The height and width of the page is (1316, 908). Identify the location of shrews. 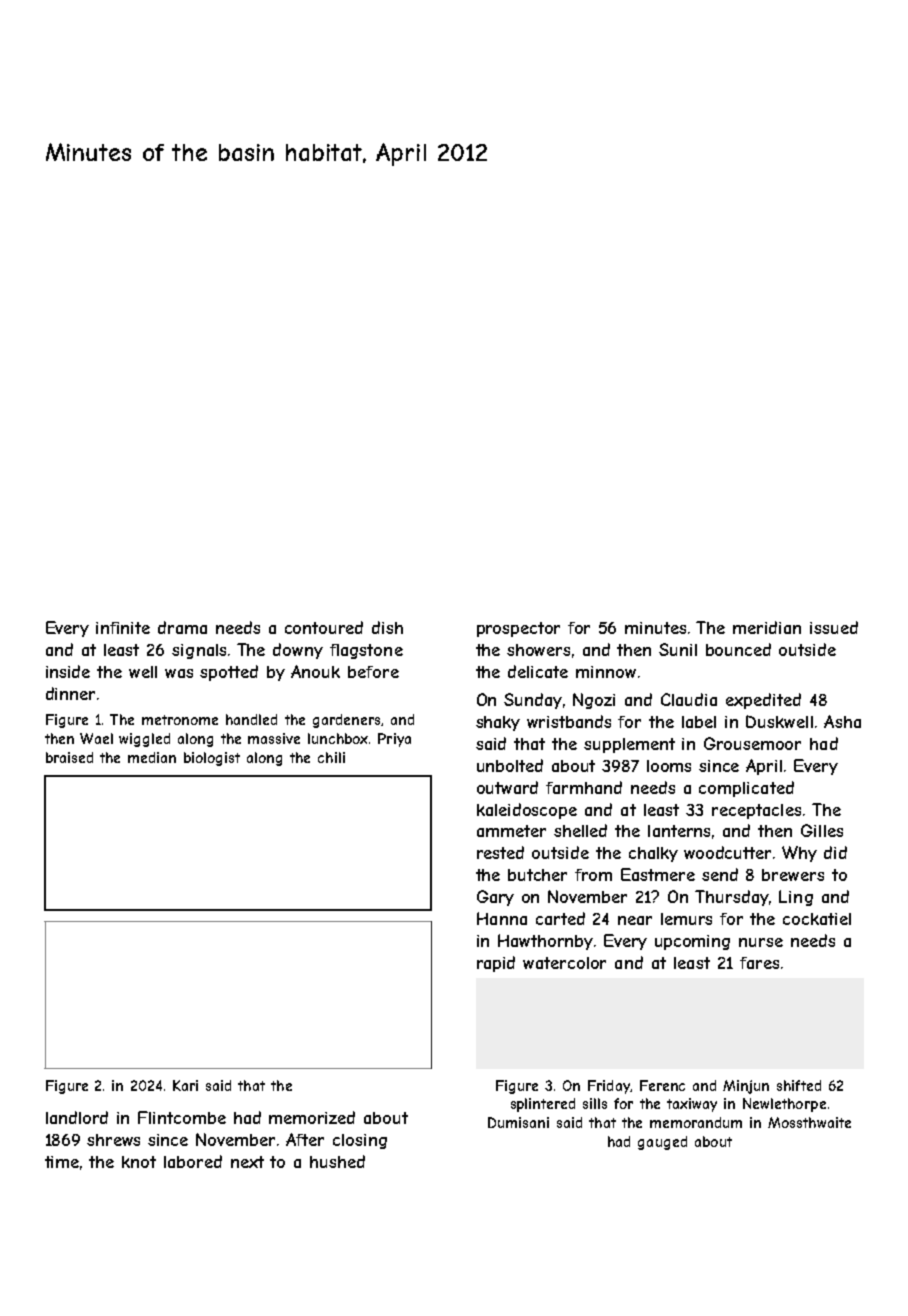
(113, 1140).
